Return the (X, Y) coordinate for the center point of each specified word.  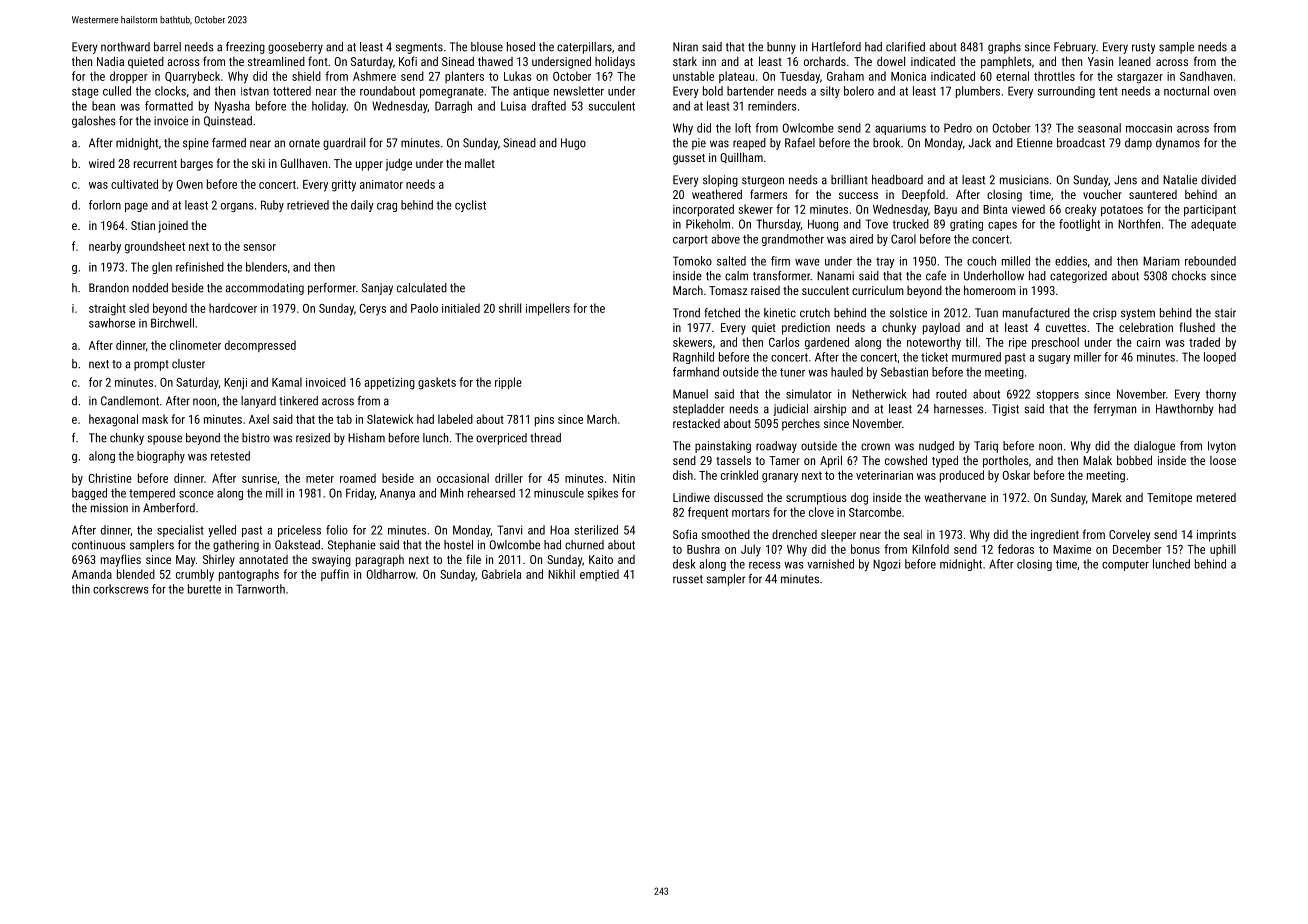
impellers (548, 309)
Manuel (690, 394)
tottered (292, 91)
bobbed (1134, 460)
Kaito (601, 559)
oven (1225, 92)
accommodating (264, 289)
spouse (164, 440)
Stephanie (352, 546)
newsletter (579, 91)
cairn (1148, 342)
